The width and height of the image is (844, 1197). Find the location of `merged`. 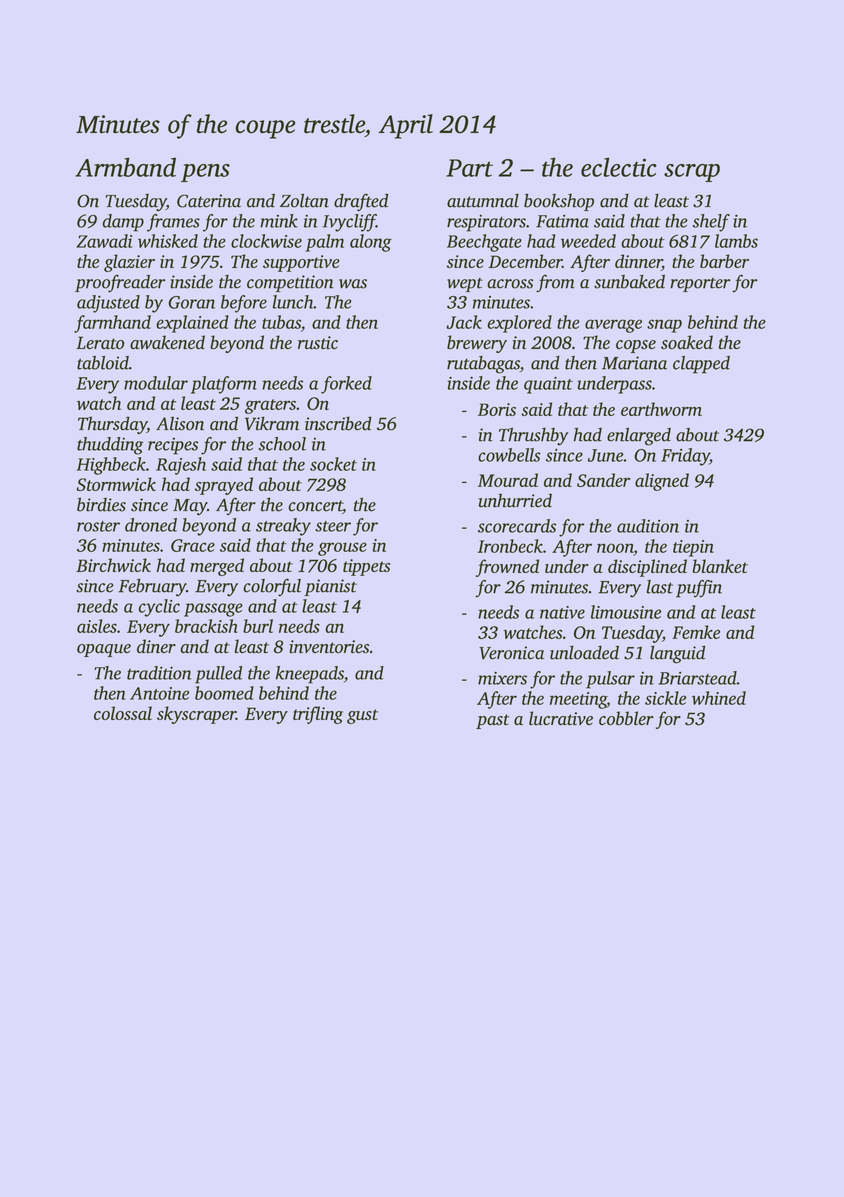

merged is located at coordinates (217, 567).
